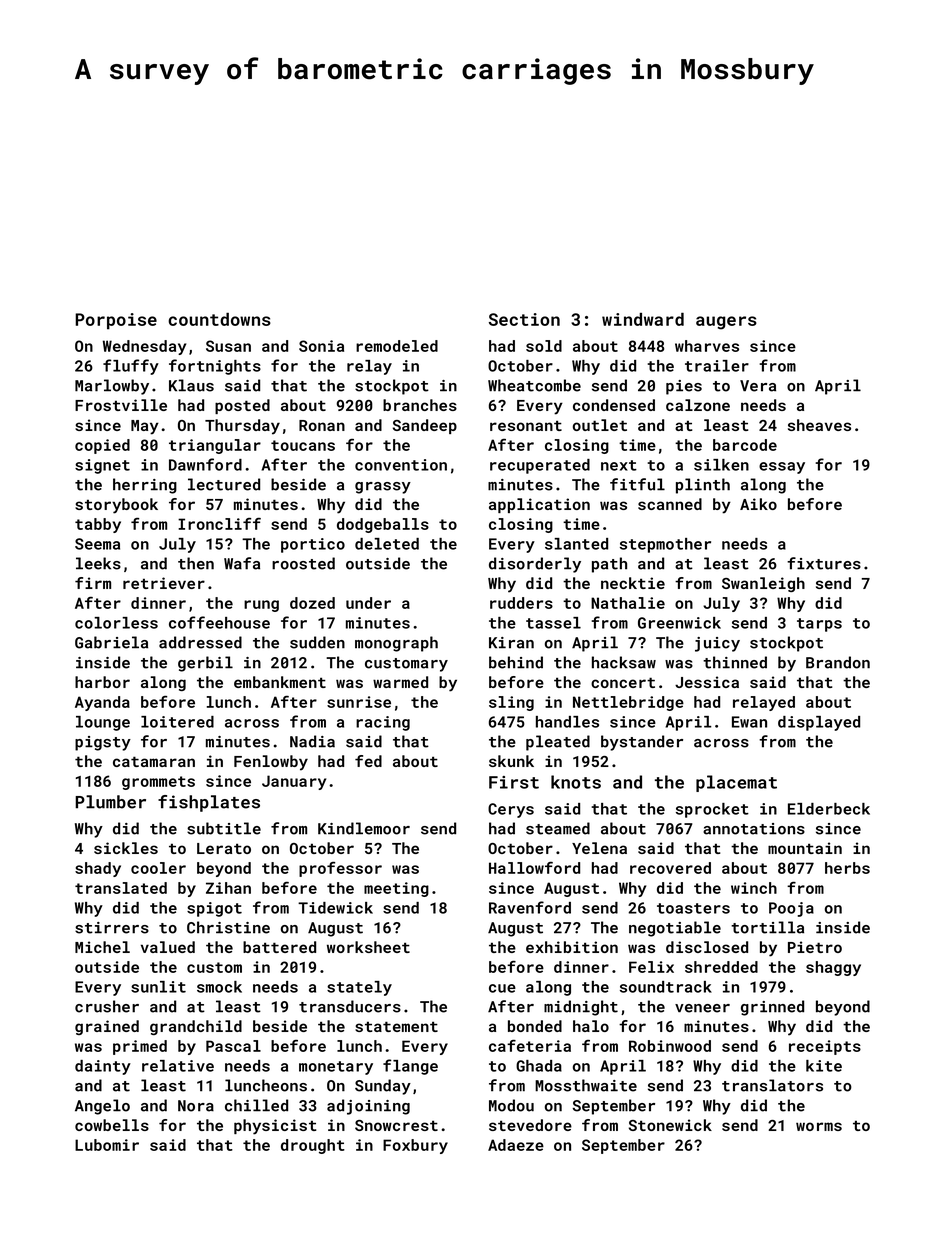  I want to click on Adaeze, so click(516, 1145).
